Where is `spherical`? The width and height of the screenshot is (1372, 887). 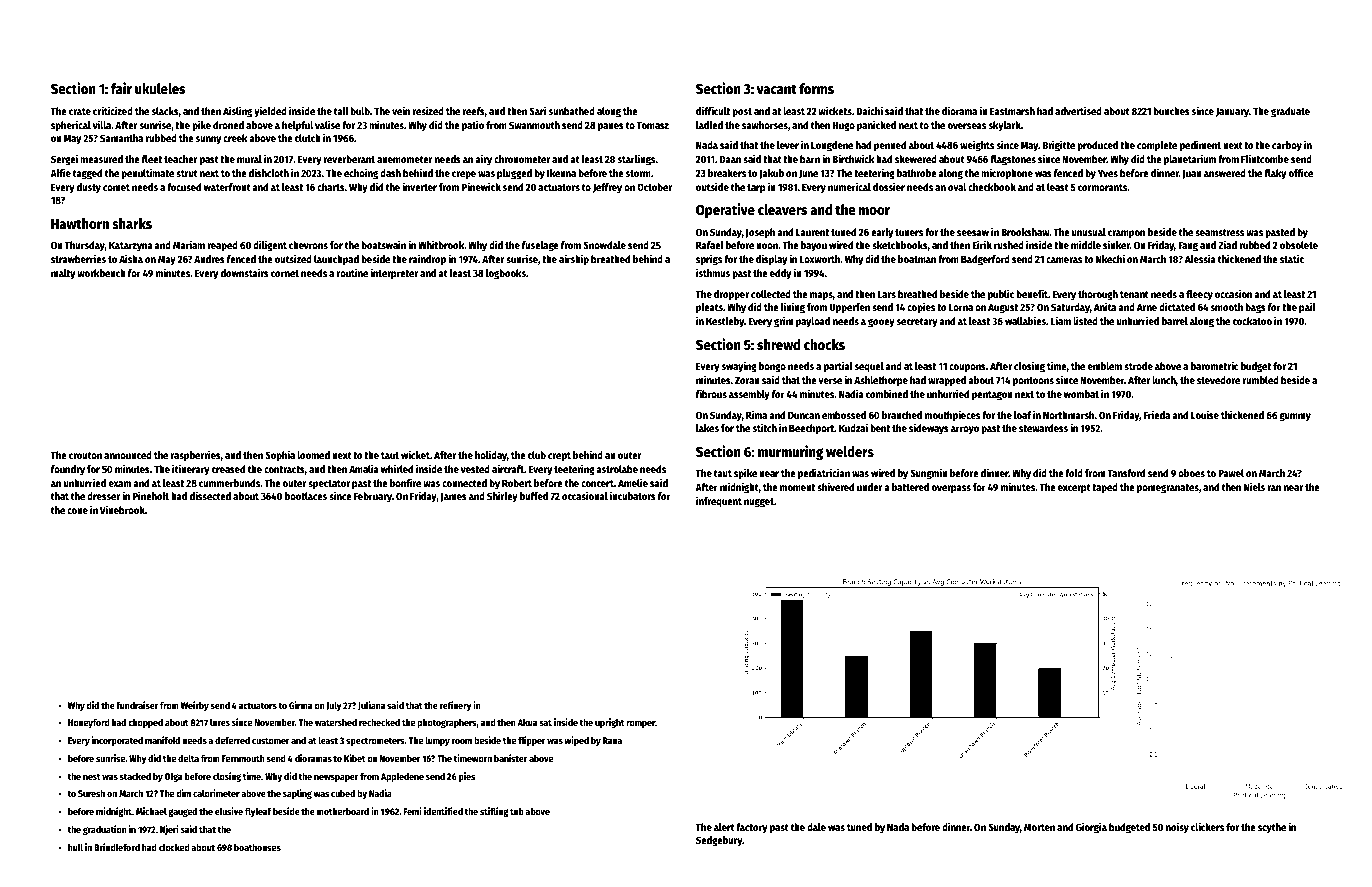 spherical is located at coordinates (71, 125).
